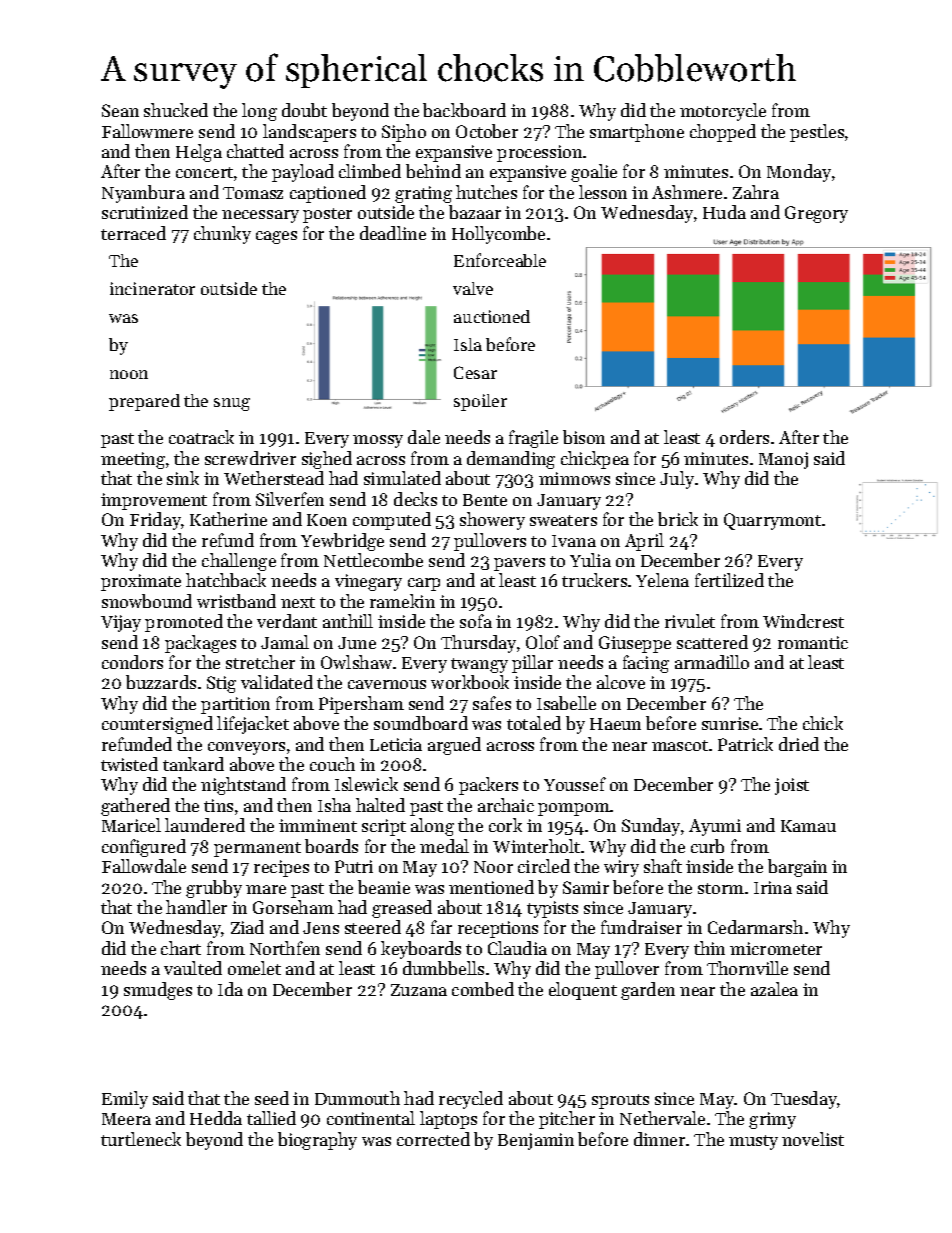  I want to click on bargain, so click(797, 868).
